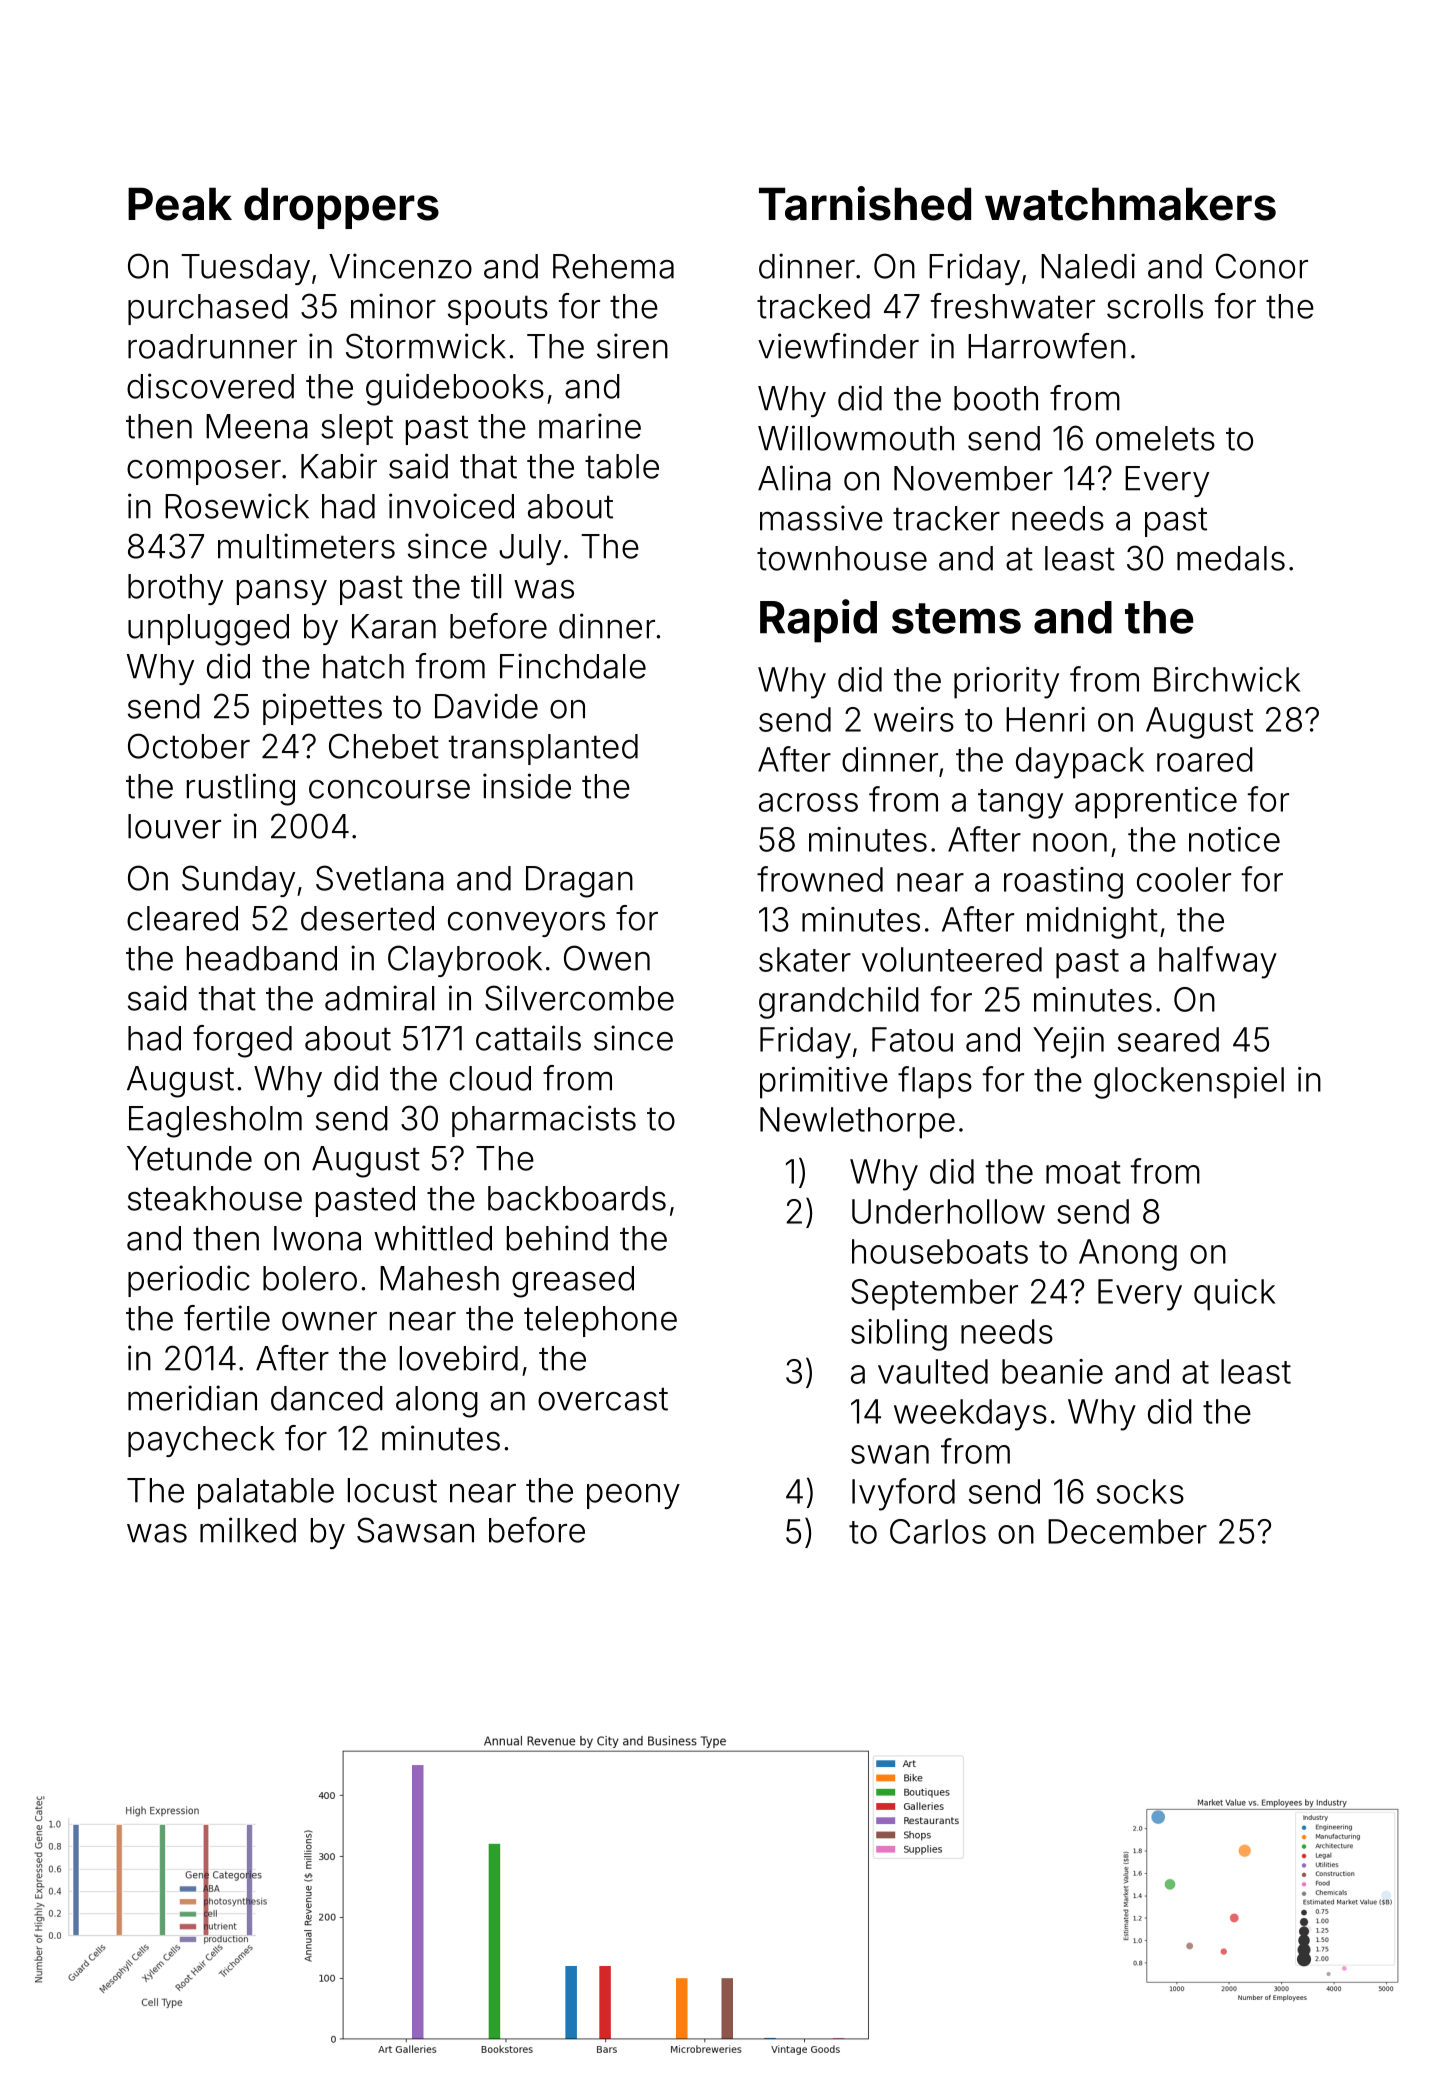  What do you see at coordinates (579, 882) in the document?
I see `Dragan` at bounding box center [579, 882].
